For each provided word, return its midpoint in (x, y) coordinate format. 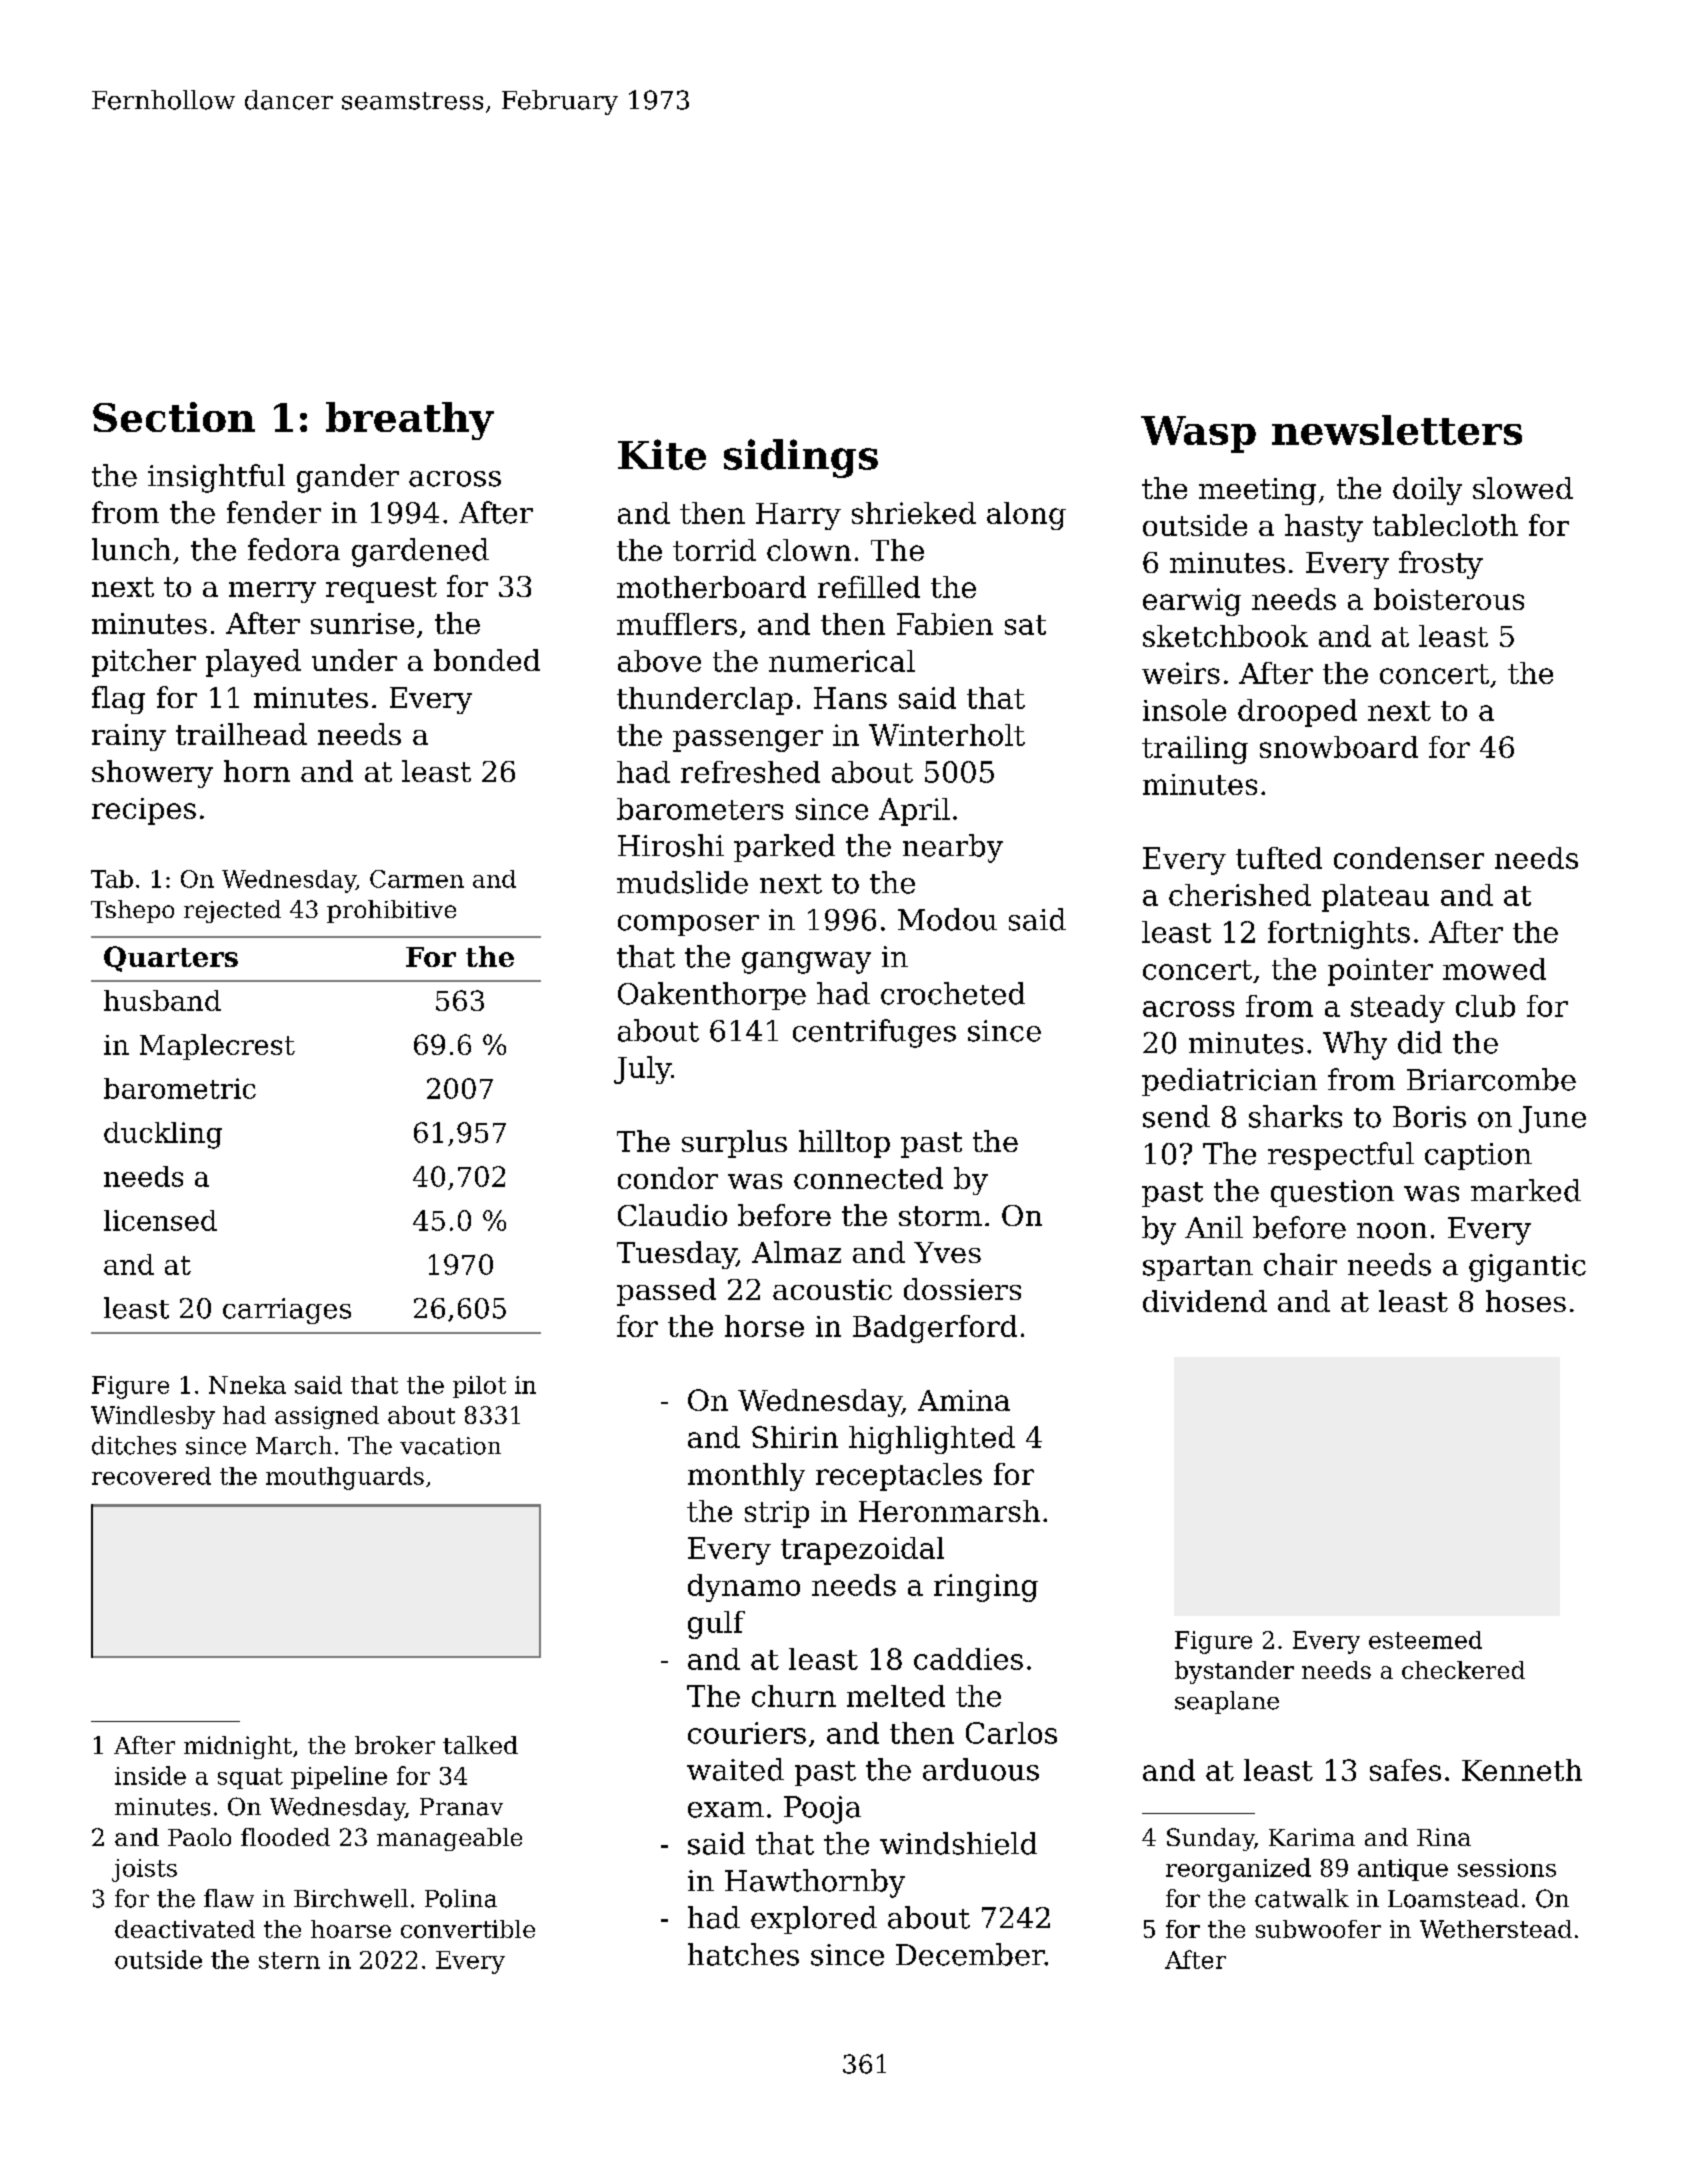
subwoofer (1318, 1929)
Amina (964, 1400)
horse (764, 1326)
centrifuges (874, 1033)
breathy (410, 421)
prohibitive (391, 911)
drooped (1297, 713)
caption (1478, 1156)
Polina (461, 1898)
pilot (479, 1387)
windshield (958, 1843)
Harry (798, 516)
